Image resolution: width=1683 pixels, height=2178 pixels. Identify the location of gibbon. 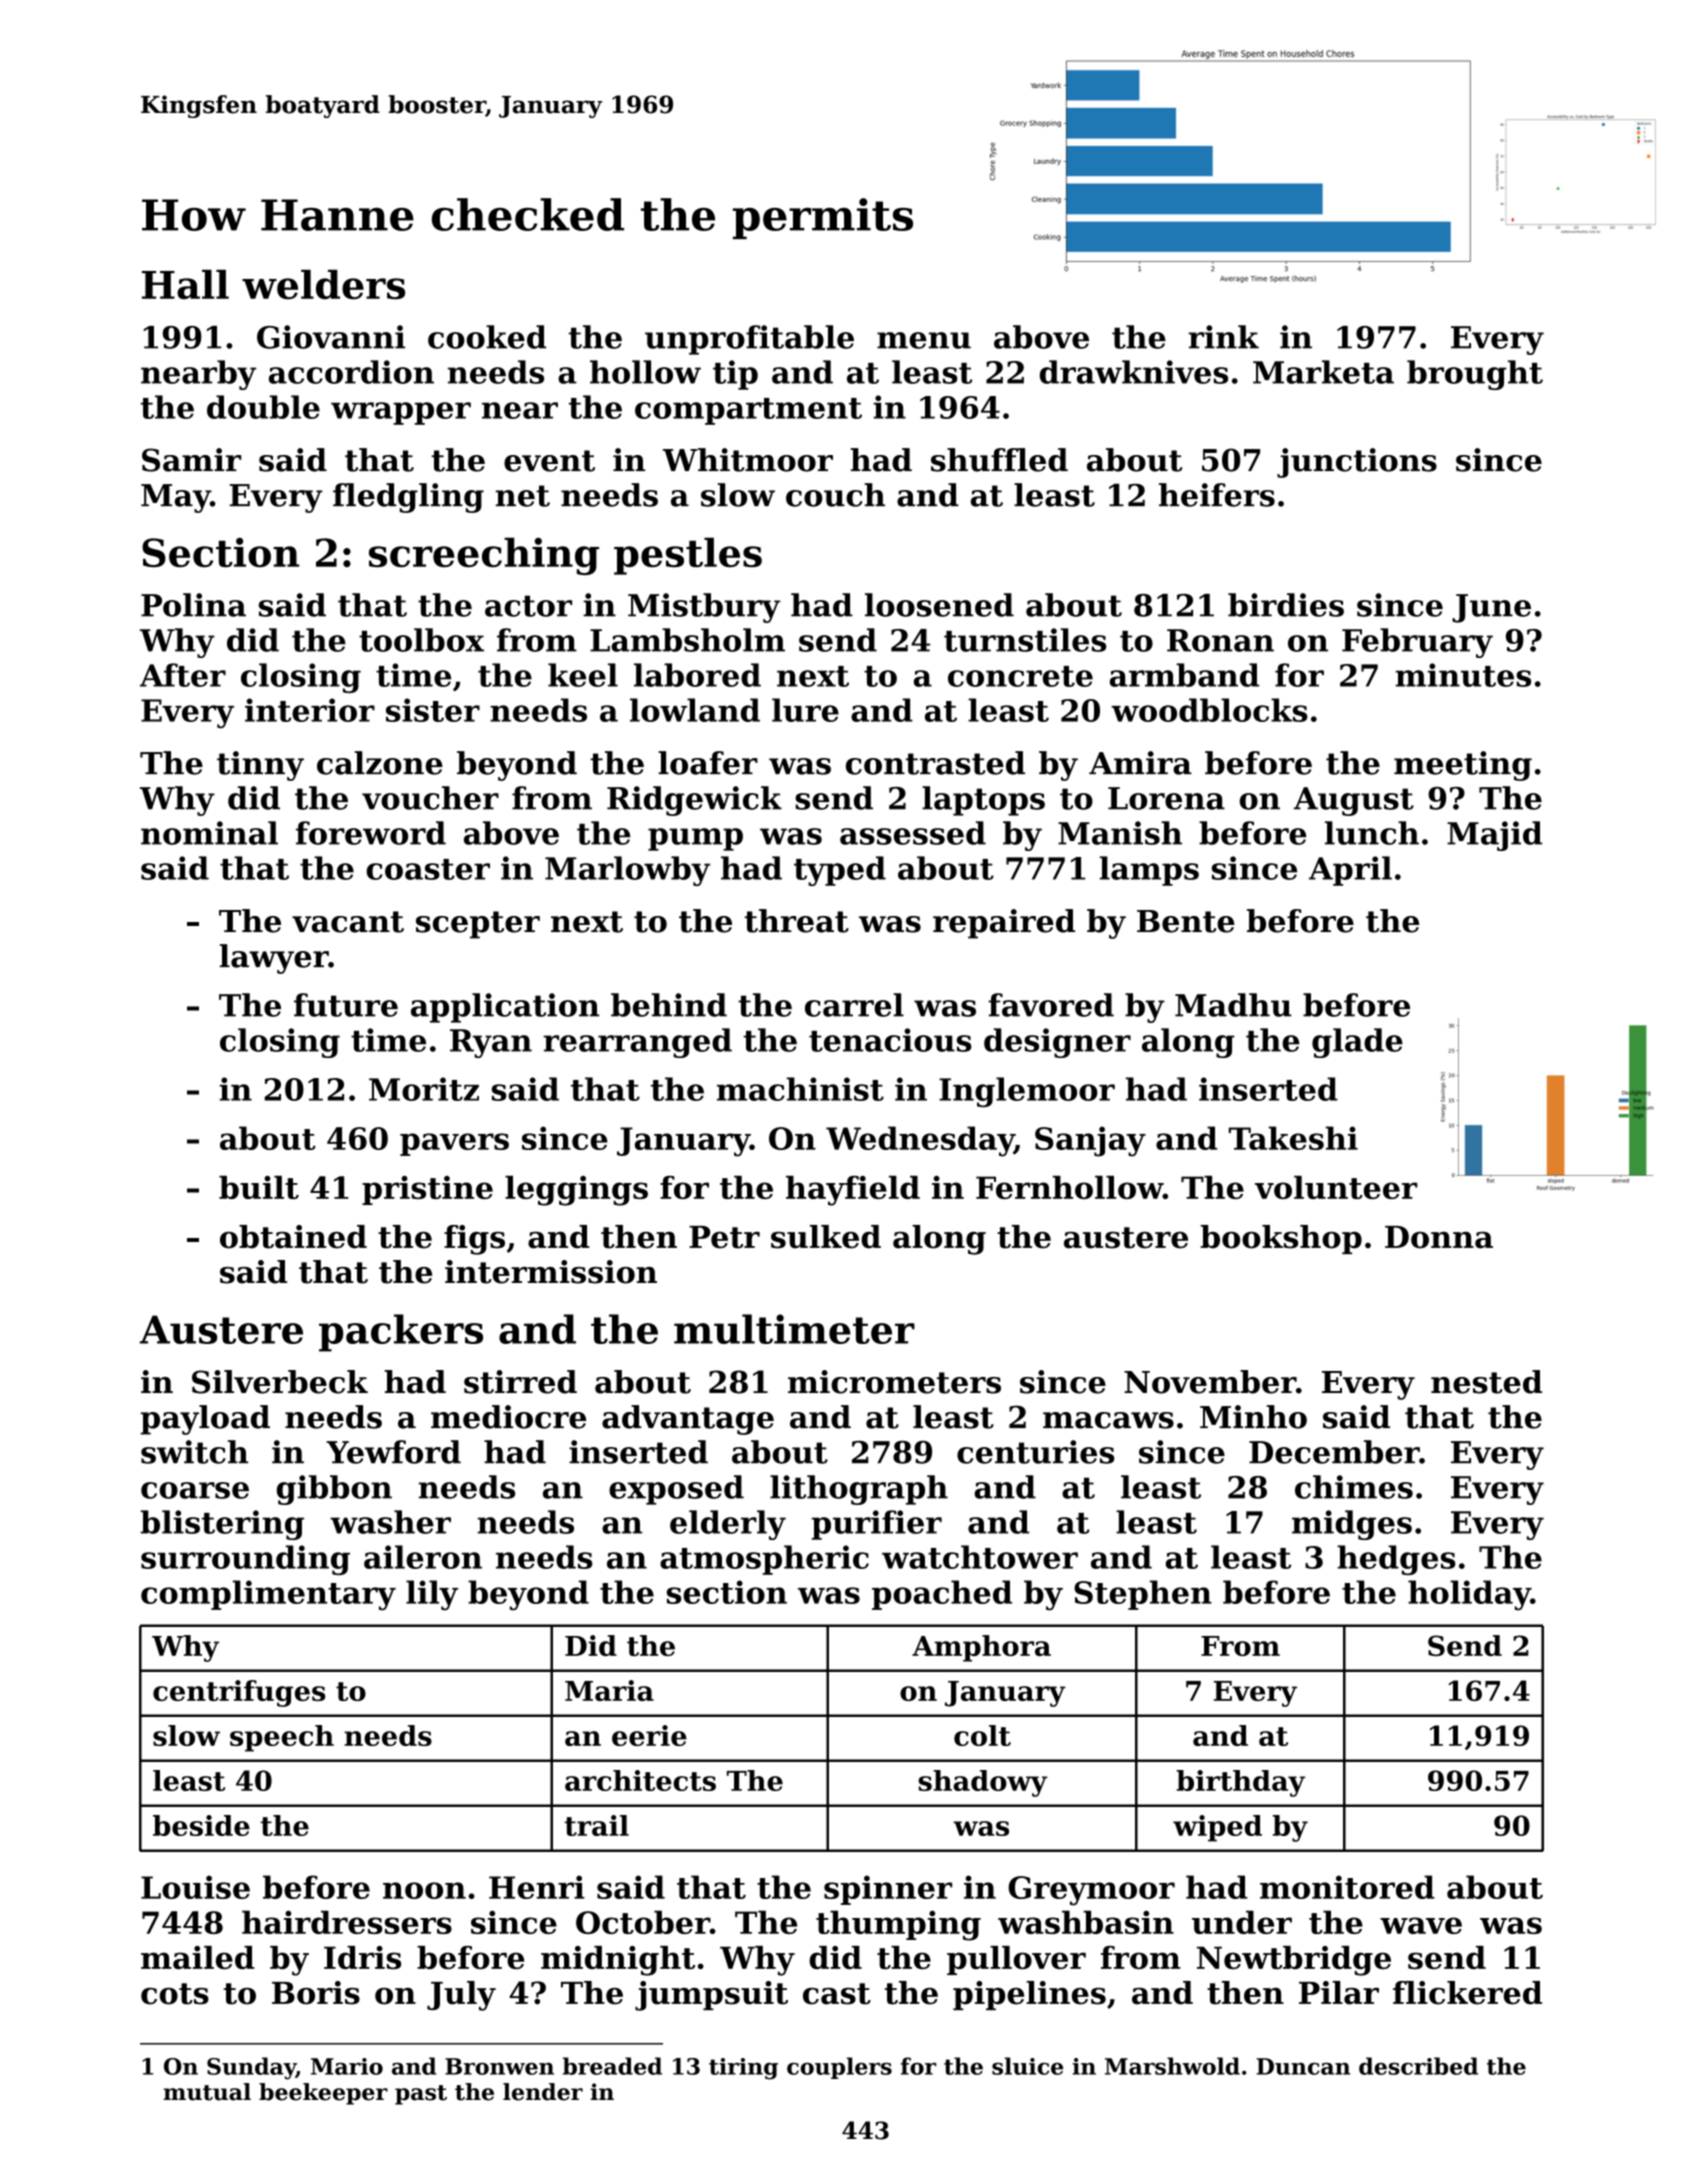
(334, 1490).
